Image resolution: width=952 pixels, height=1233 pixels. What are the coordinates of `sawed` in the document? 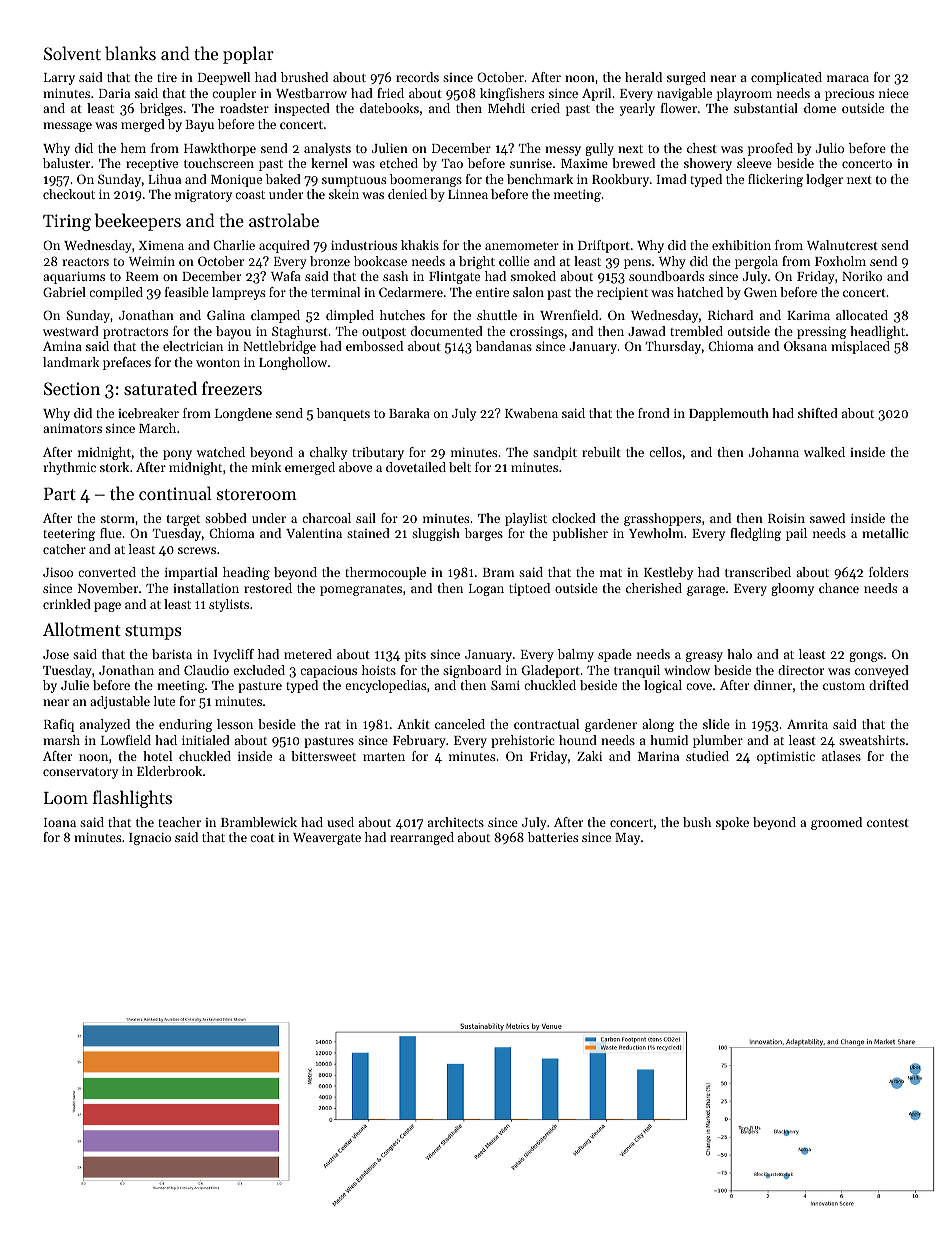 It's located at (827, 518).
